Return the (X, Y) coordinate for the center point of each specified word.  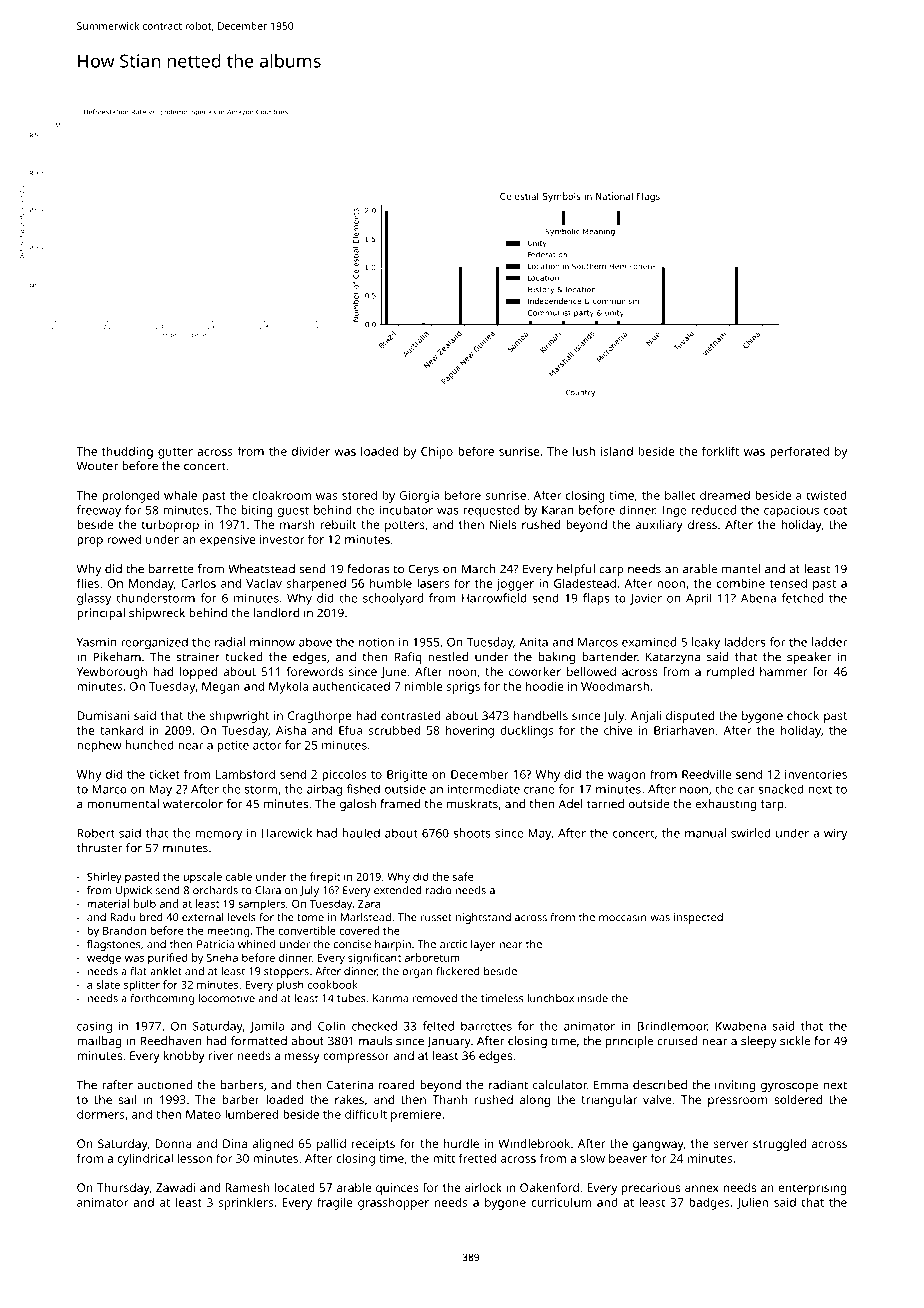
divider (311, 451)
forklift (720, 451)
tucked (244, 657)
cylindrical (145, 1159)
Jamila (267, 1027)
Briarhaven (684, 730)
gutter (175, 453)
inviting (735, 1086)
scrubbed (394, 730)
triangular (609, 1101)
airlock (483, 1187)
